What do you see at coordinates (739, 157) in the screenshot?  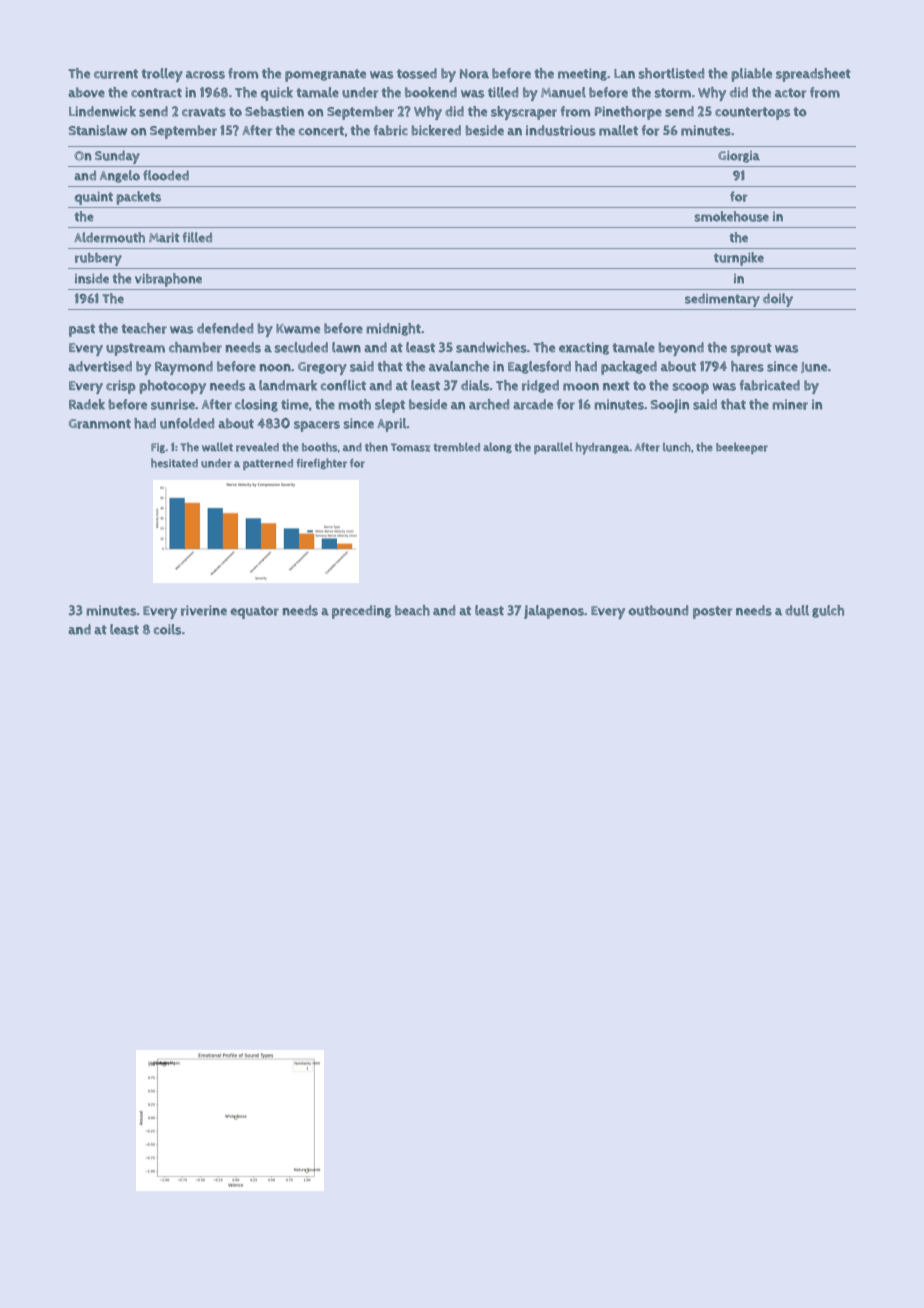 I see `Giorgia` at bounding box center [739, 157].
